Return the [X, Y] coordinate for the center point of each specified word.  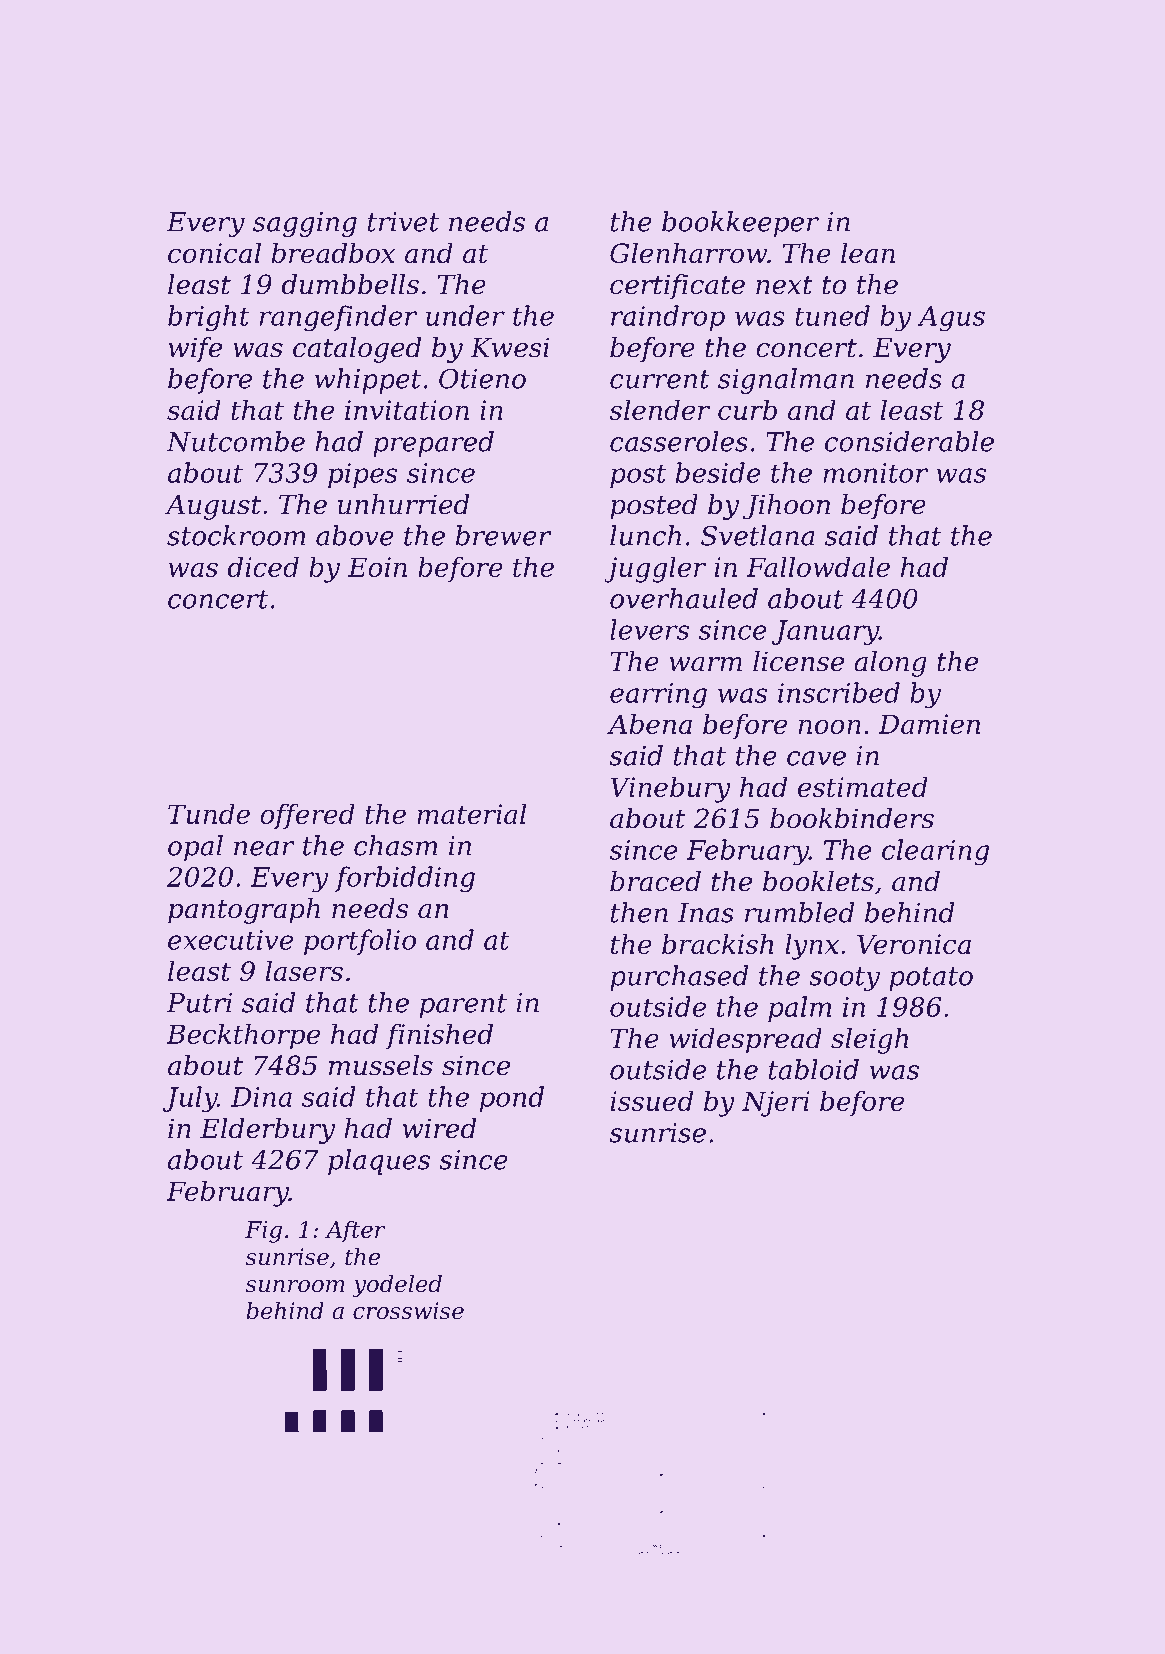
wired [439, 1128]
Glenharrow [688, 252]
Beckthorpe [243, 1036]
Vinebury [670, 789]
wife [195, 350]
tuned [832, 315]
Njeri [776, 1104]
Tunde [209, 813]
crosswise [408, 1311]
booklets [818, 881]
